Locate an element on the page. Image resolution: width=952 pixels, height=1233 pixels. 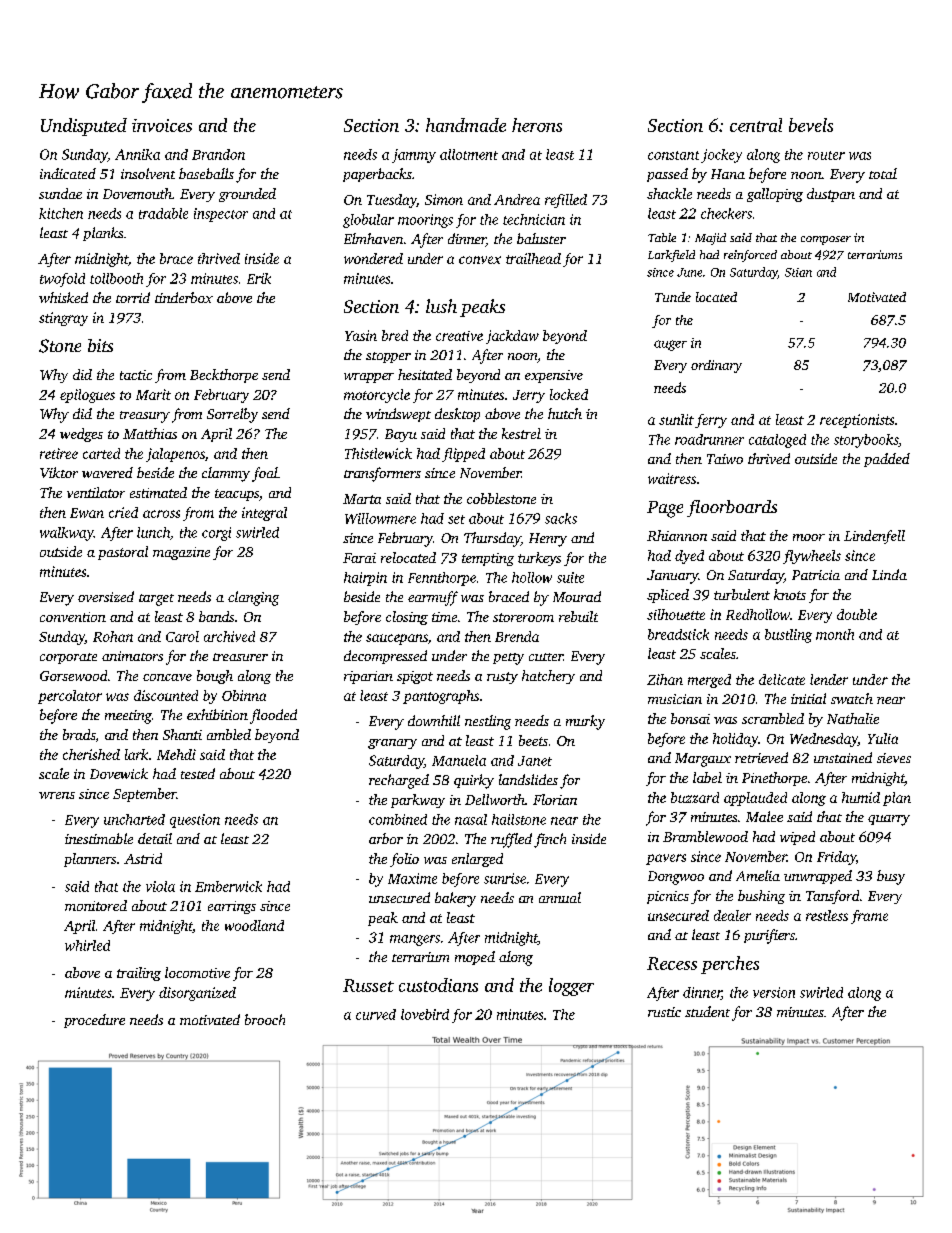
bevels is located at coordinates (811, 125).
